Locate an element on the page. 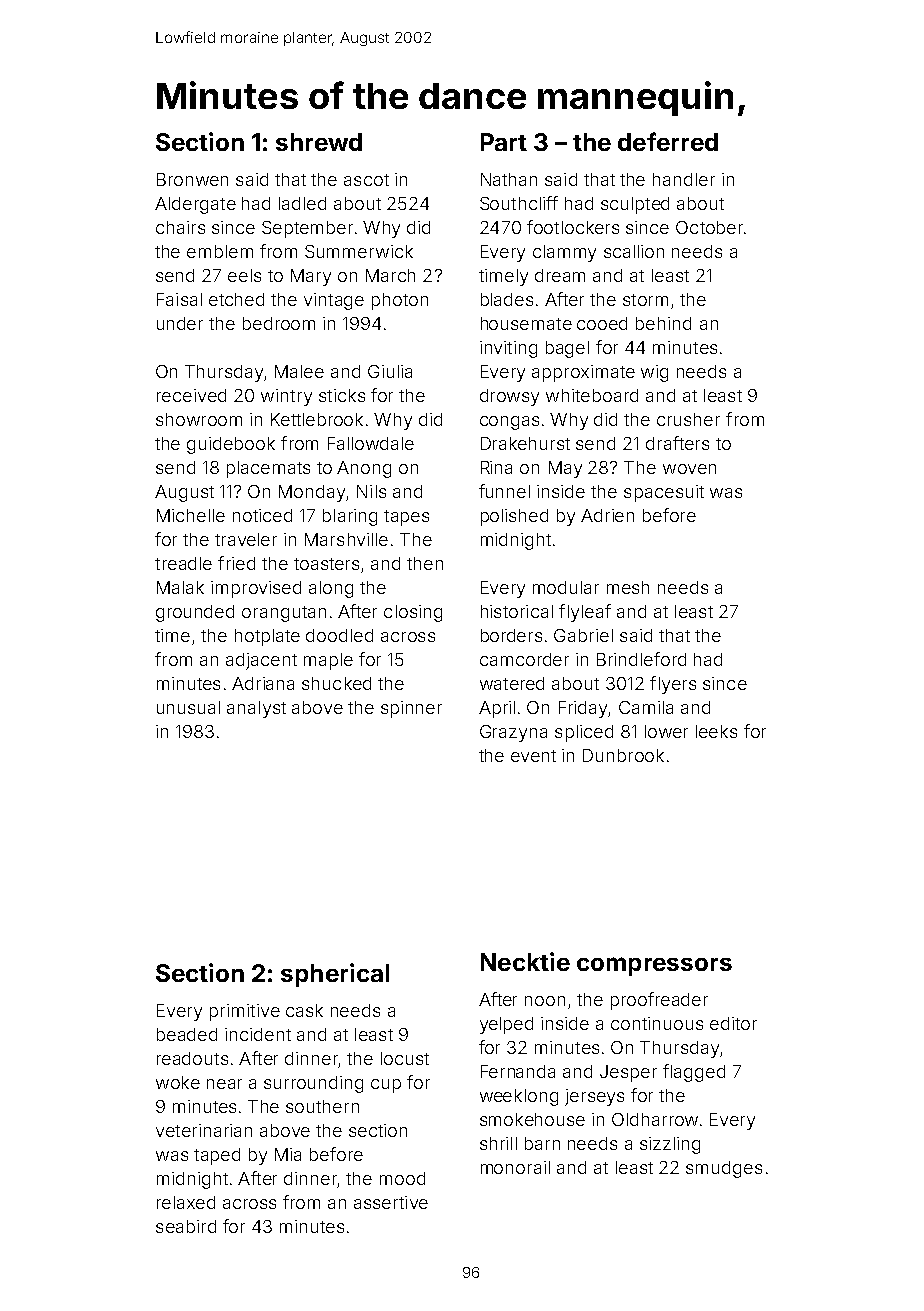 The image size is (924, 1311). Part is located at coordinates (504, 142).
